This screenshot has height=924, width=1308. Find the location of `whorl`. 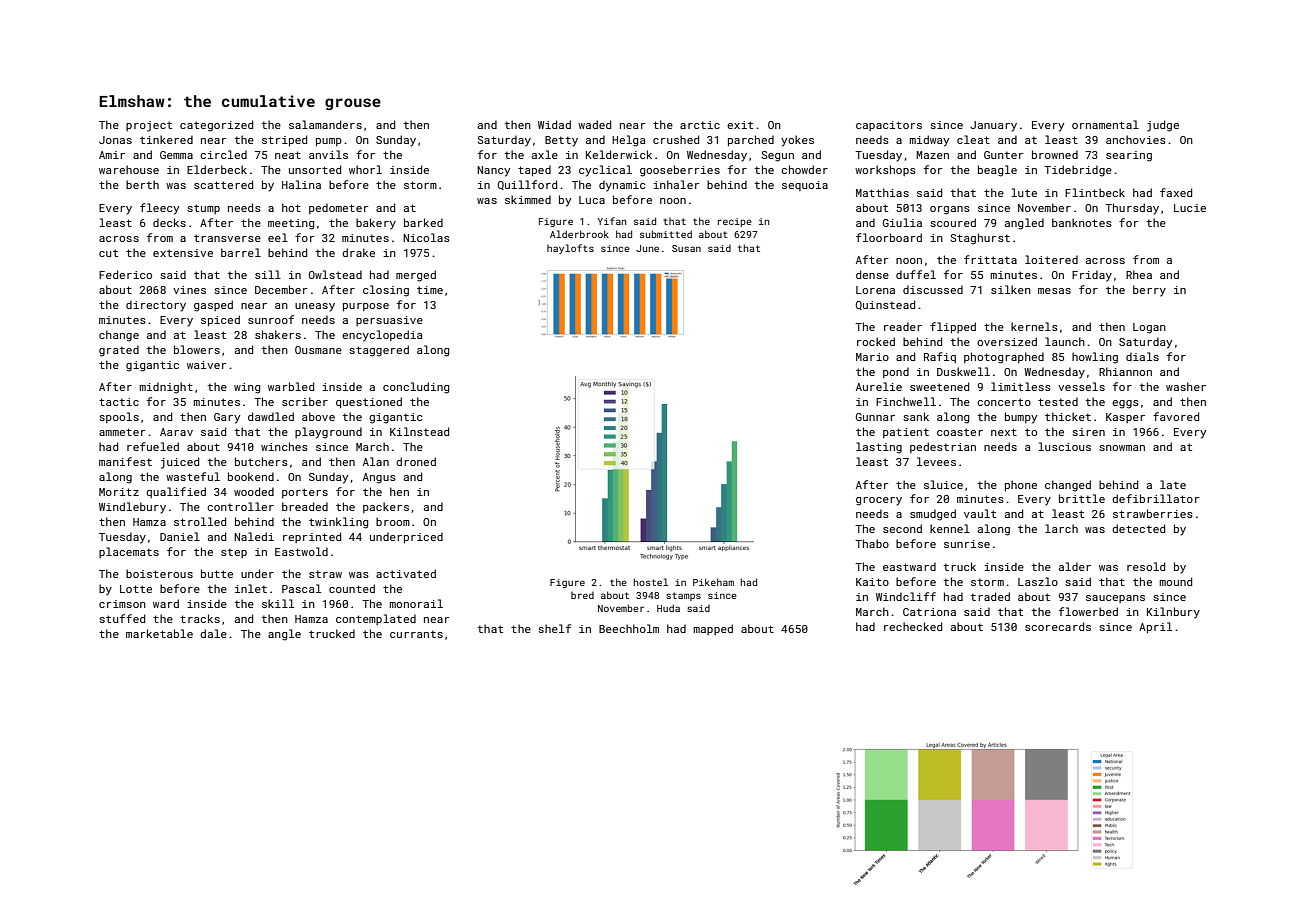

whorl is located at coordinates (365, 169).
